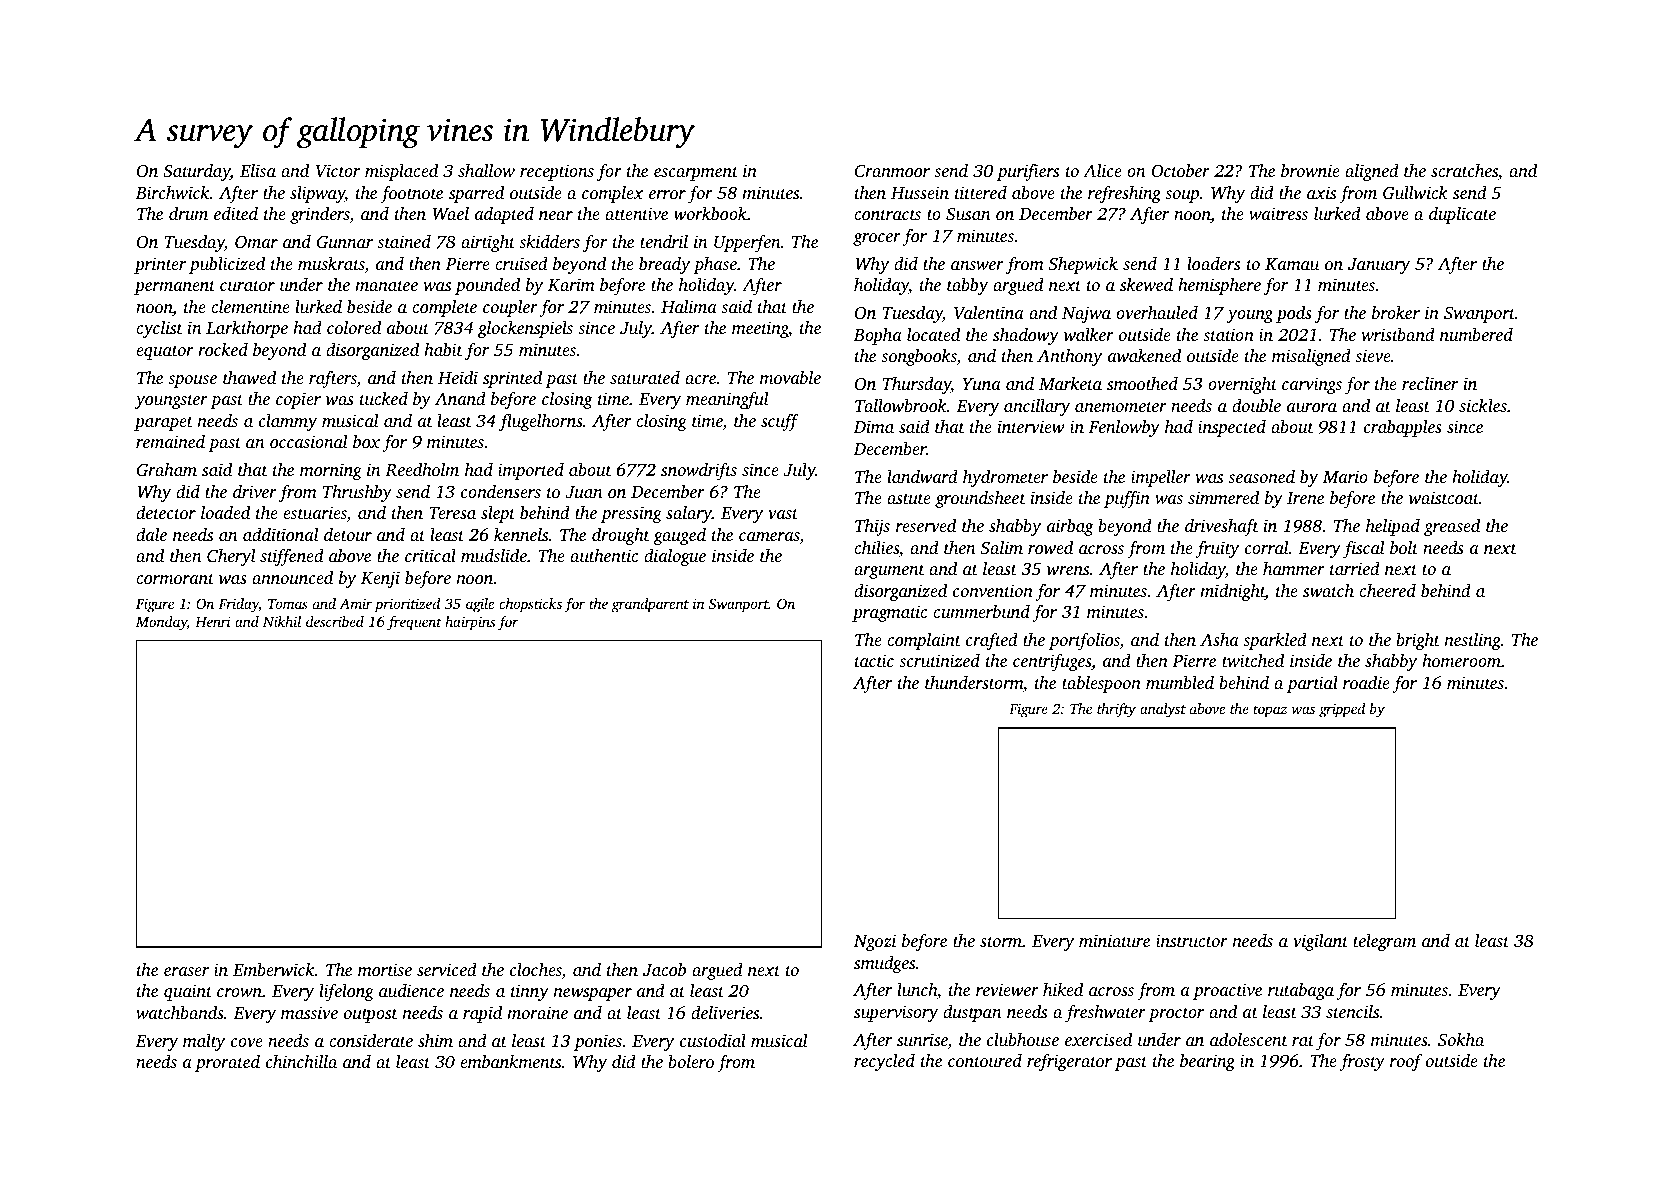 This image has height=1185, width=1676. I want to click on crown, so click(239, 992).
